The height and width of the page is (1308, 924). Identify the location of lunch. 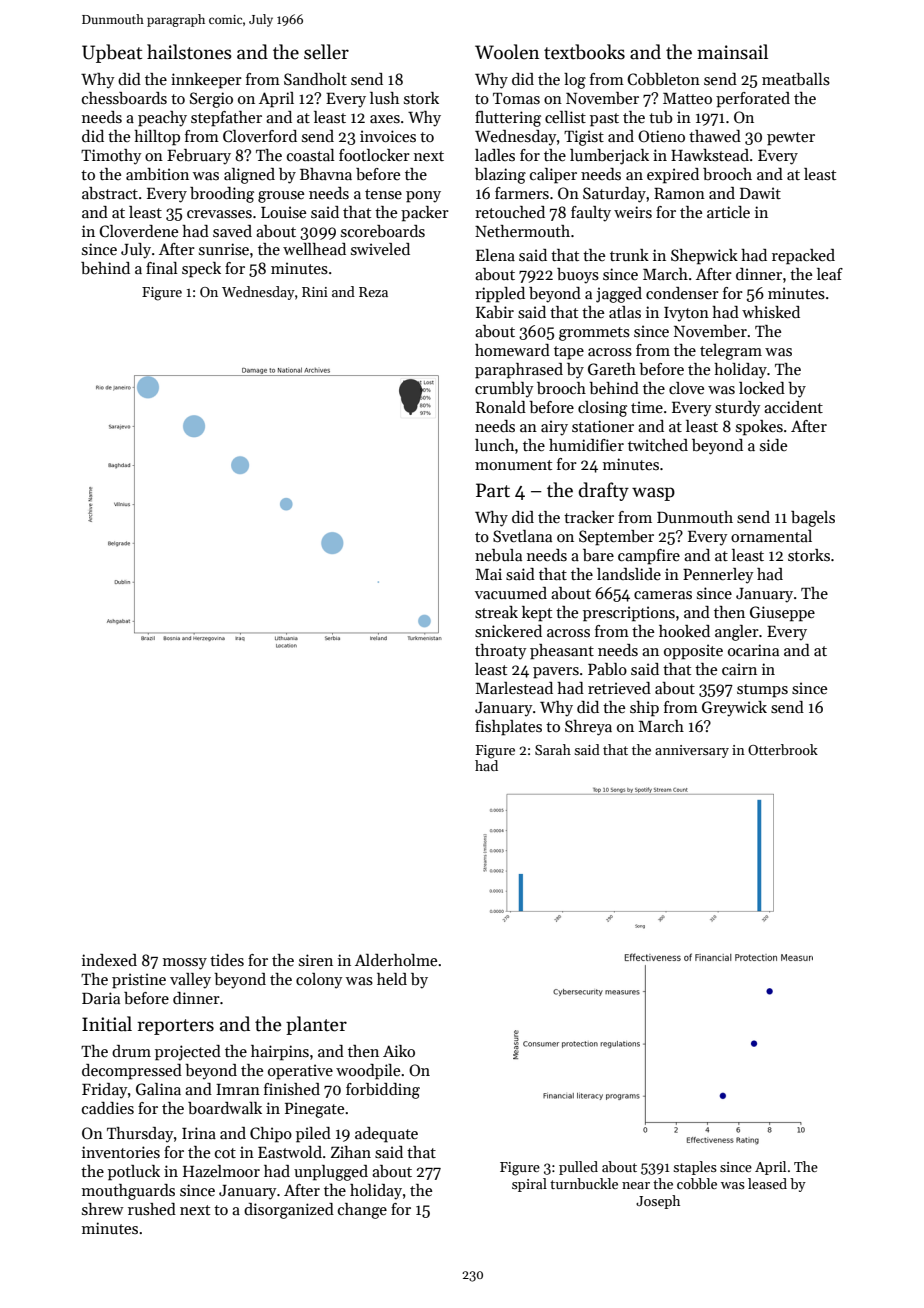
(494, 445).
